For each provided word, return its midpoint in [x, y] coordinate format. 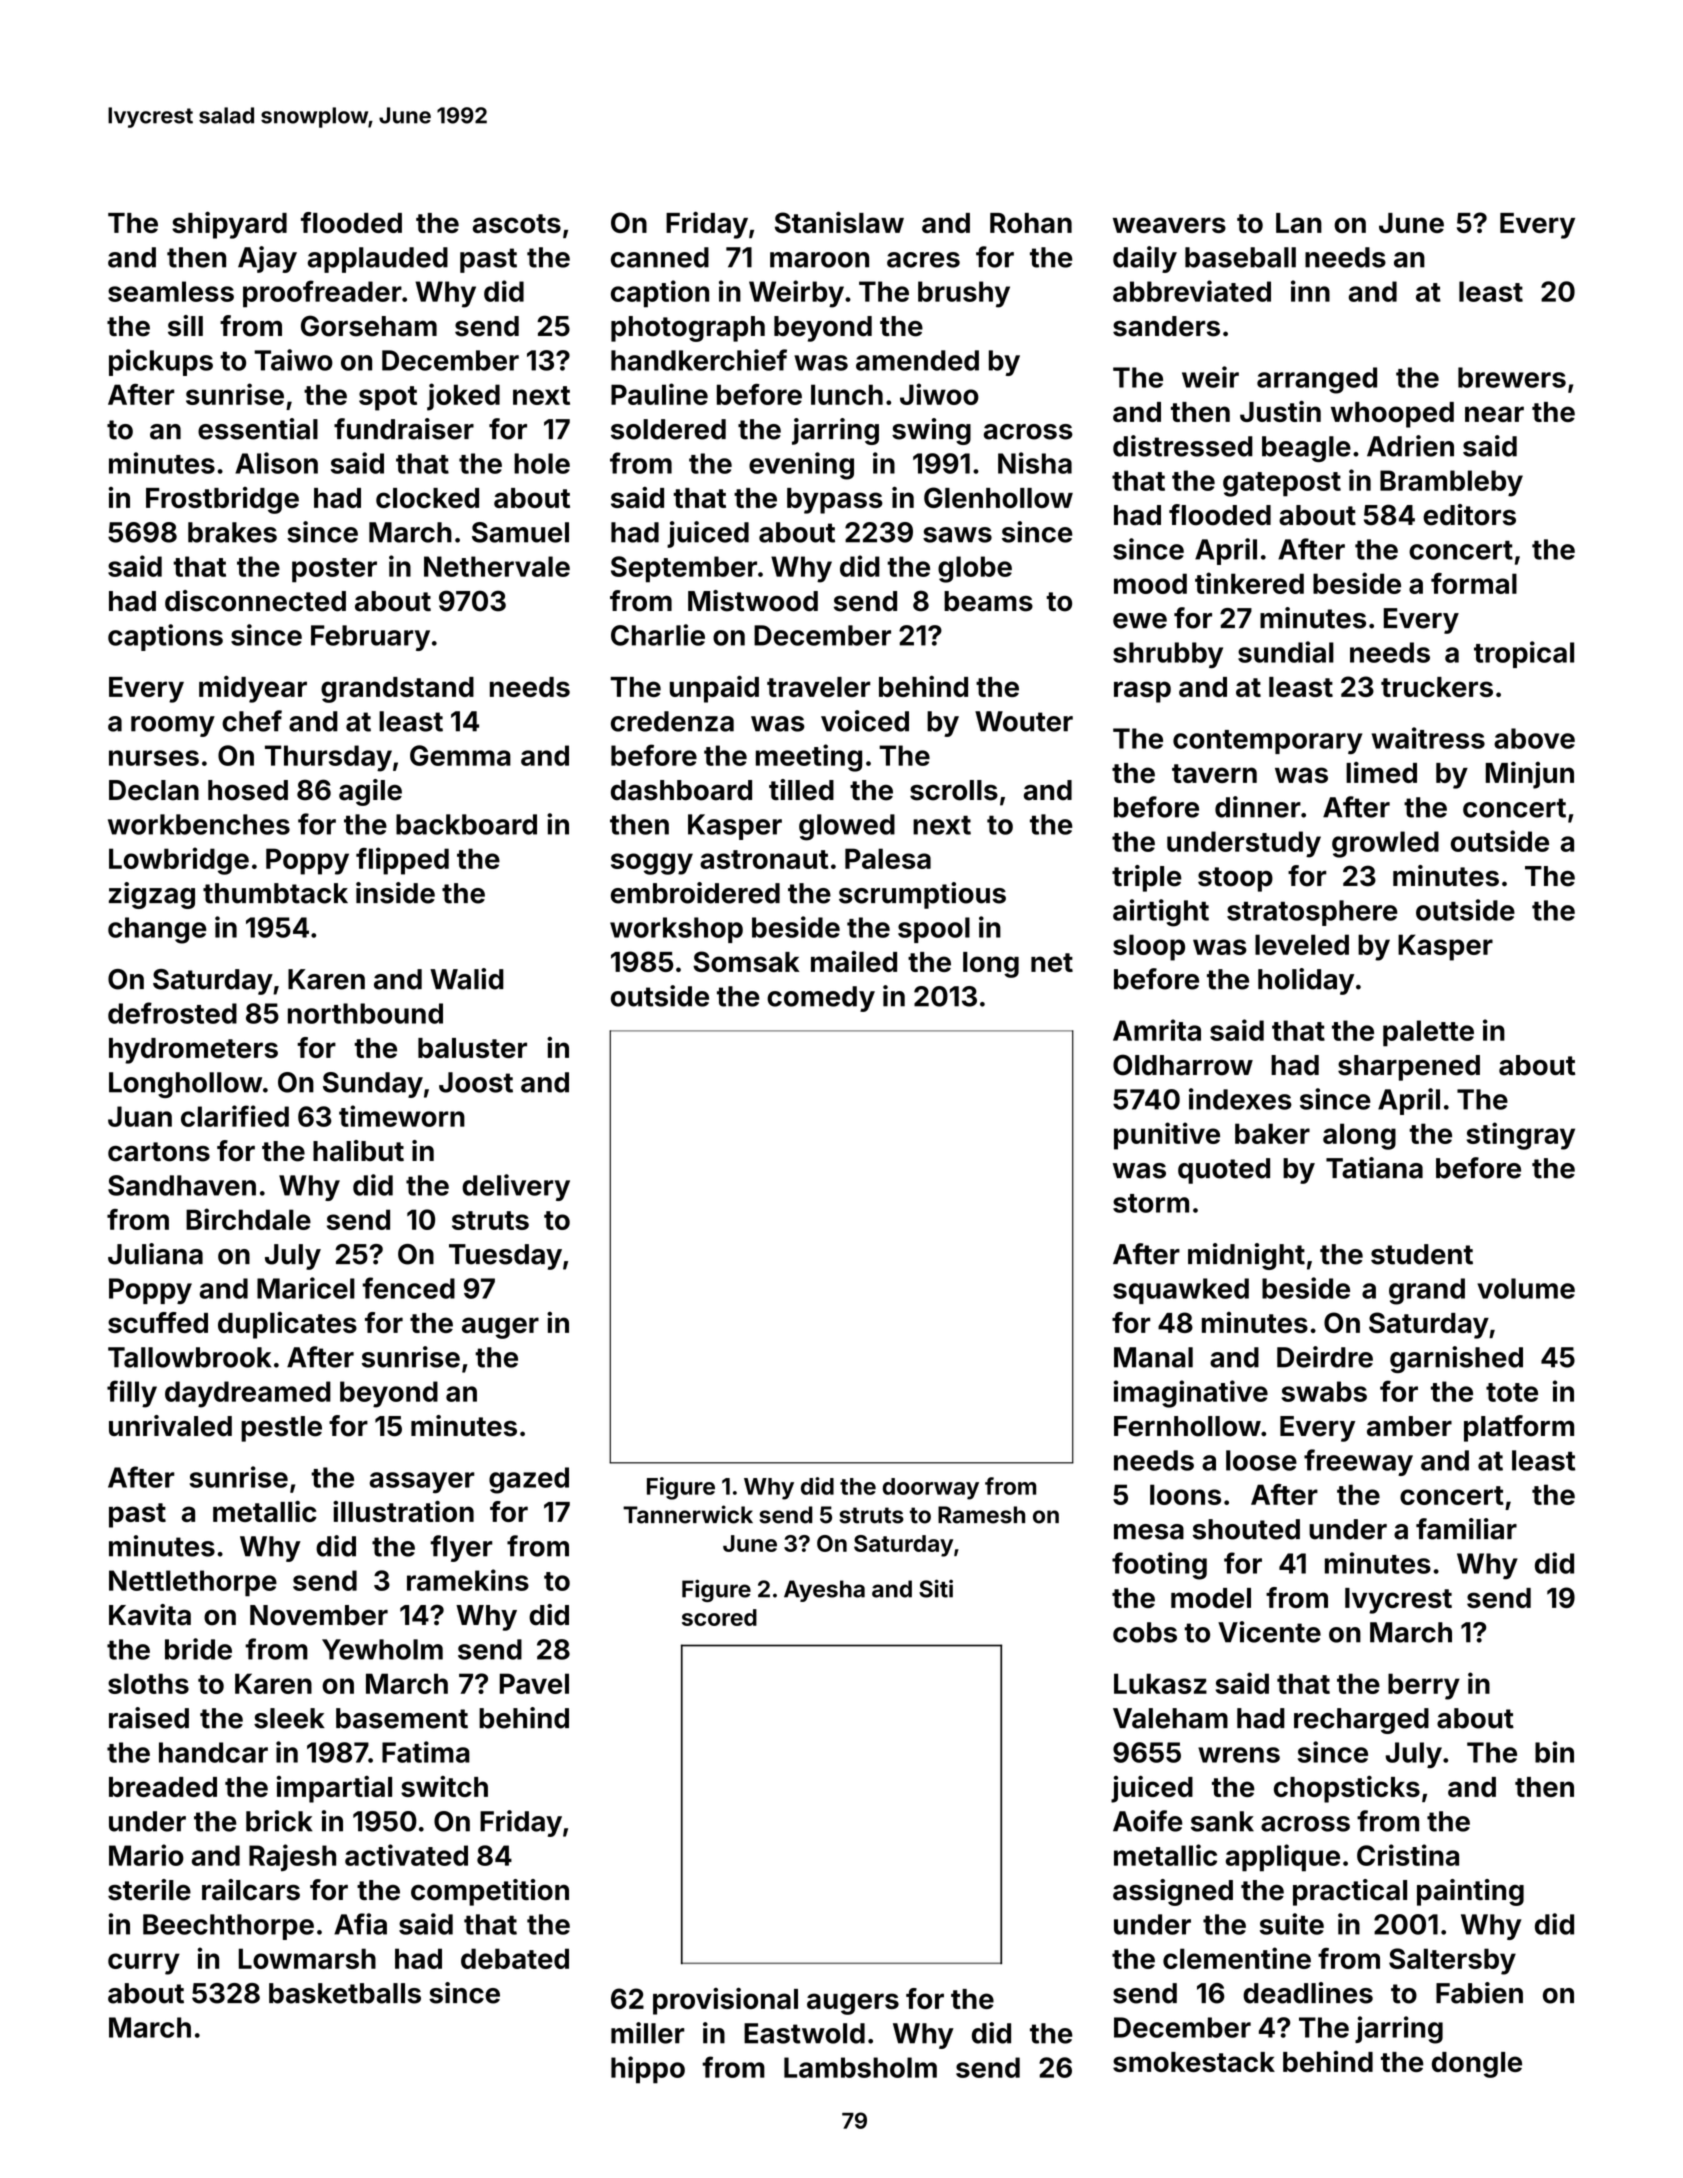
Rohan [1031, 223]
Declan [154, 790]
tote [1512, 1392]
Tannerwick [688, 1514]
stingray [1520, 1136]
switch [444, 1786]
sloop [1149, 947]
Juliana [155, 1254]
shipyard [229, 225]
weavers [1169, 225]
